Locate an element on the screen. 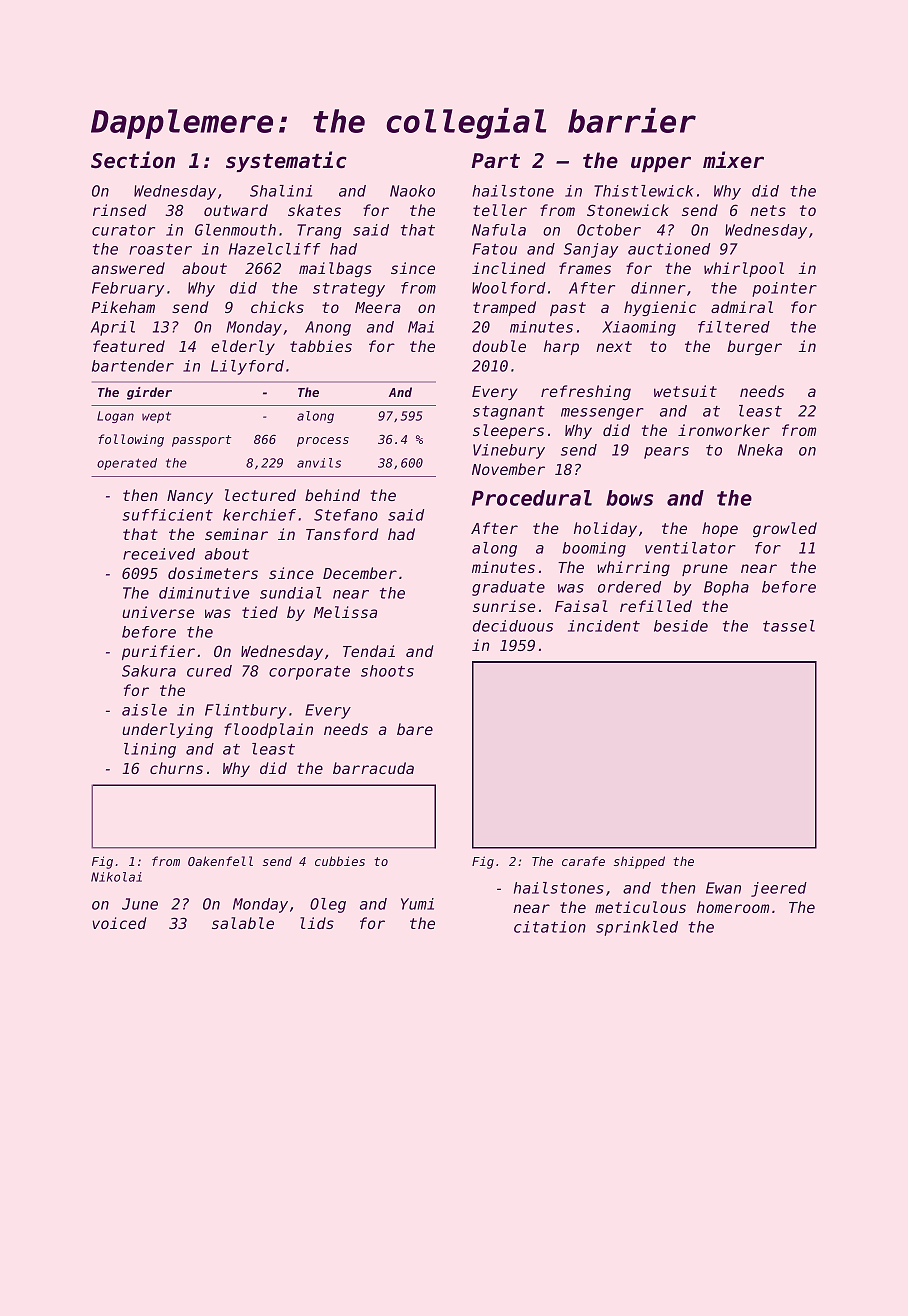 The height and width of the screenshot is (1316, 908). nets is located at coordinates (768, 210).
